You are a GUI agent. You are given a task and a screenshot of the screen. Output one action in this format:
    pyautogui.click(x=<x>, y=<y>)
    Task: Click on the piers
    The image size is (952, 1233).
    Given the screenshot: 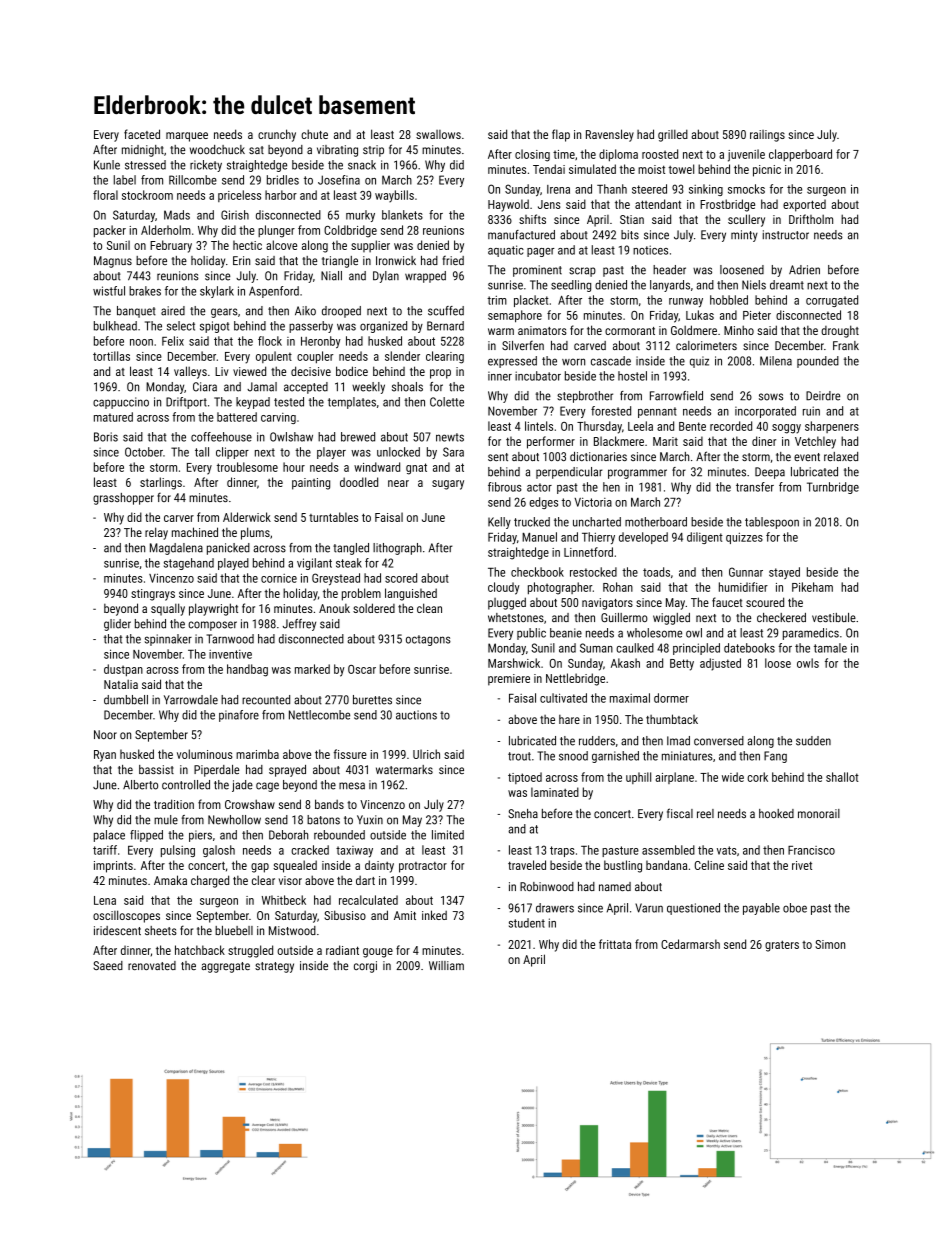 What is the action you would take?
    pyautogui.click(x=200, y=836)
